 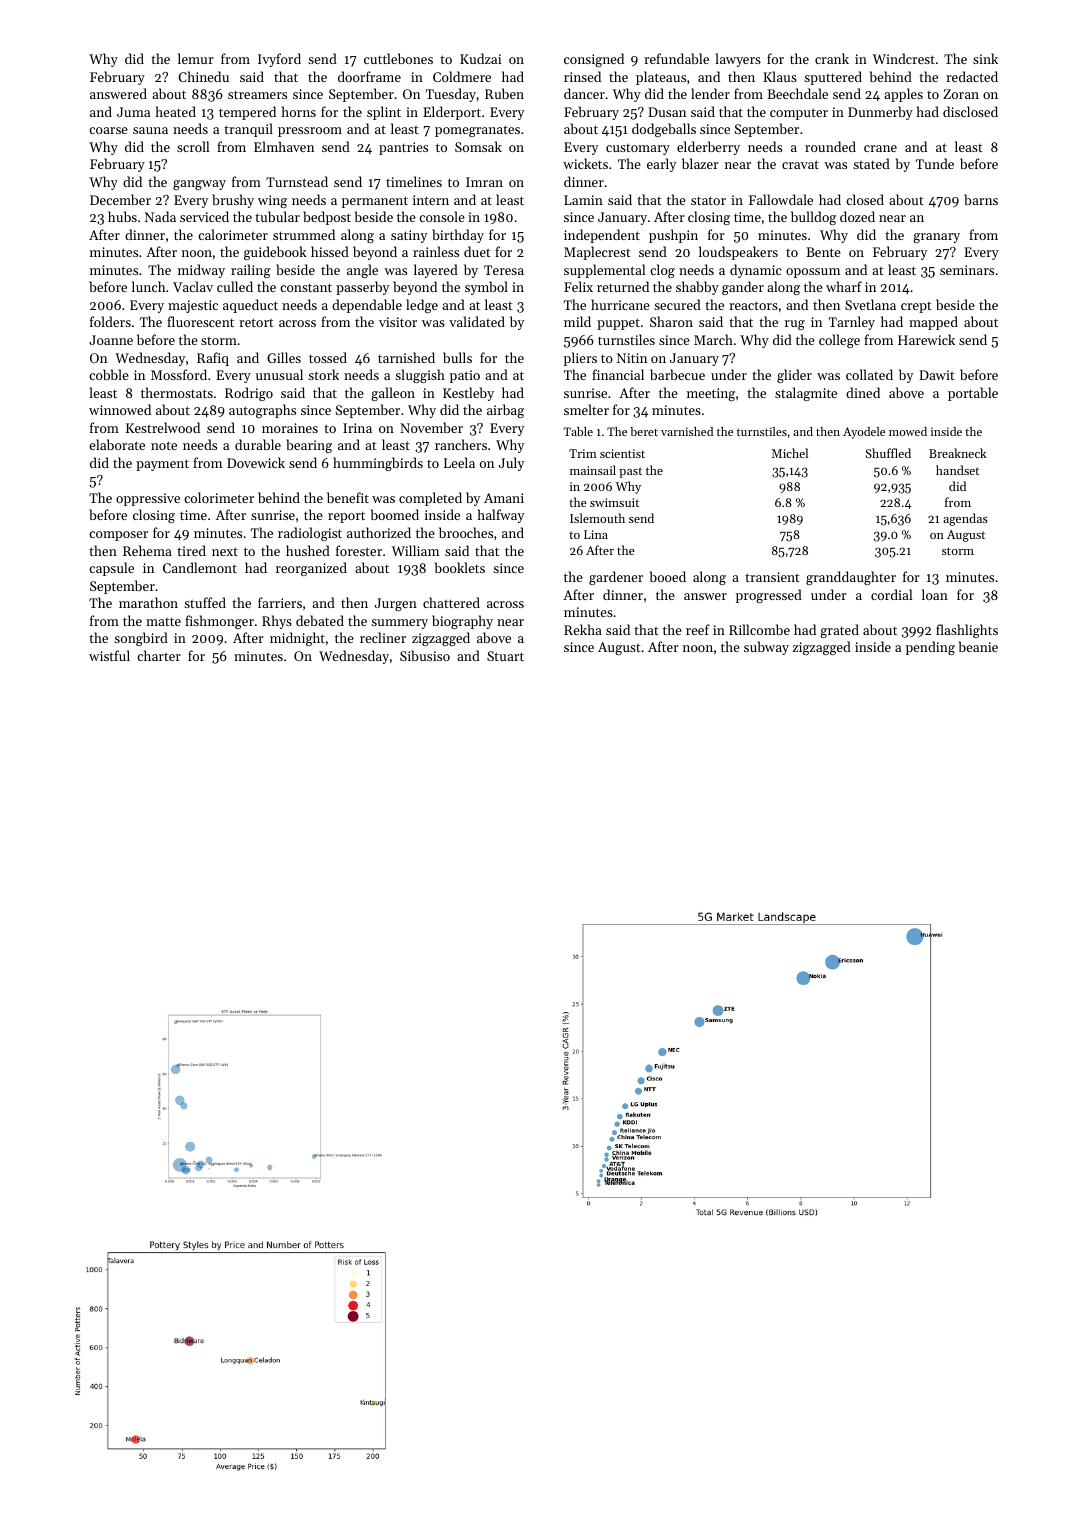 What do you see at coordinates (148, 286) in the image?
I see `lunch` at bounding box center [148, 286].
